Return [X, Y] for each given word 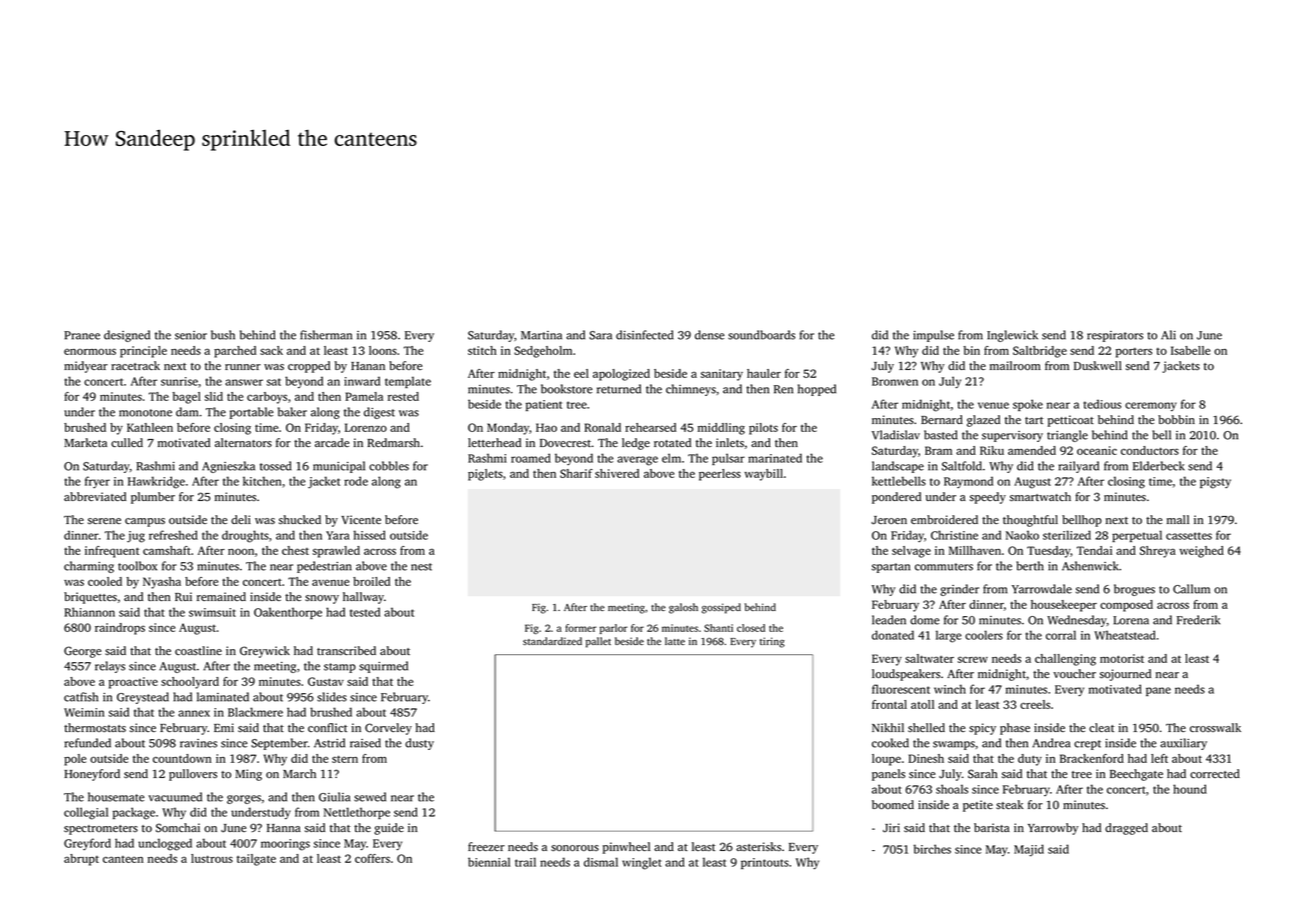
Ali [1168, 335]
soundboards [761, 335]
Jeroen [889, 520]
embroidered [944, 519]
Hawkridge [156, 482]
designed [127, 336]
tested [365, 612]
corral [1061, 635]
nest [421, 567]
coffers [372, 858]
